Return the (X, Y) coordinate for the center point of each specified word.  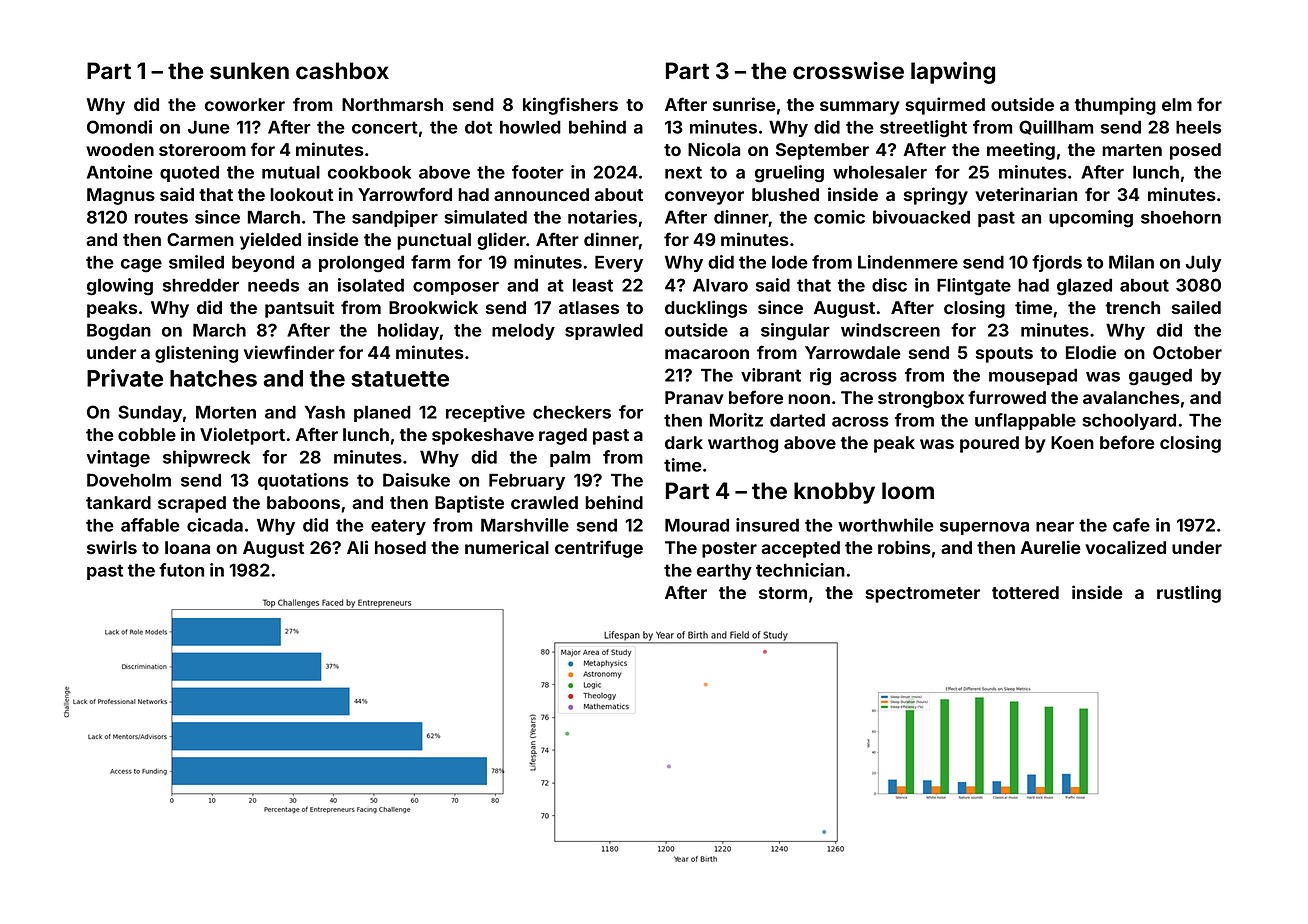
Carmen (200, 239)
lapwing (953, 72)
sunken (249, 71)
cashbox (342, 71)
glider (501, 241)
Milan (1131, 262)
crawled (544, 502)
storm (783, 593)
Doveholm (129, 480)
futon (181, 570)
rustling (1189, 594)
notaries (602, 217)
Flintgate (974, 287)
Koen (1072, 442)
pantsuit (299, 309)
